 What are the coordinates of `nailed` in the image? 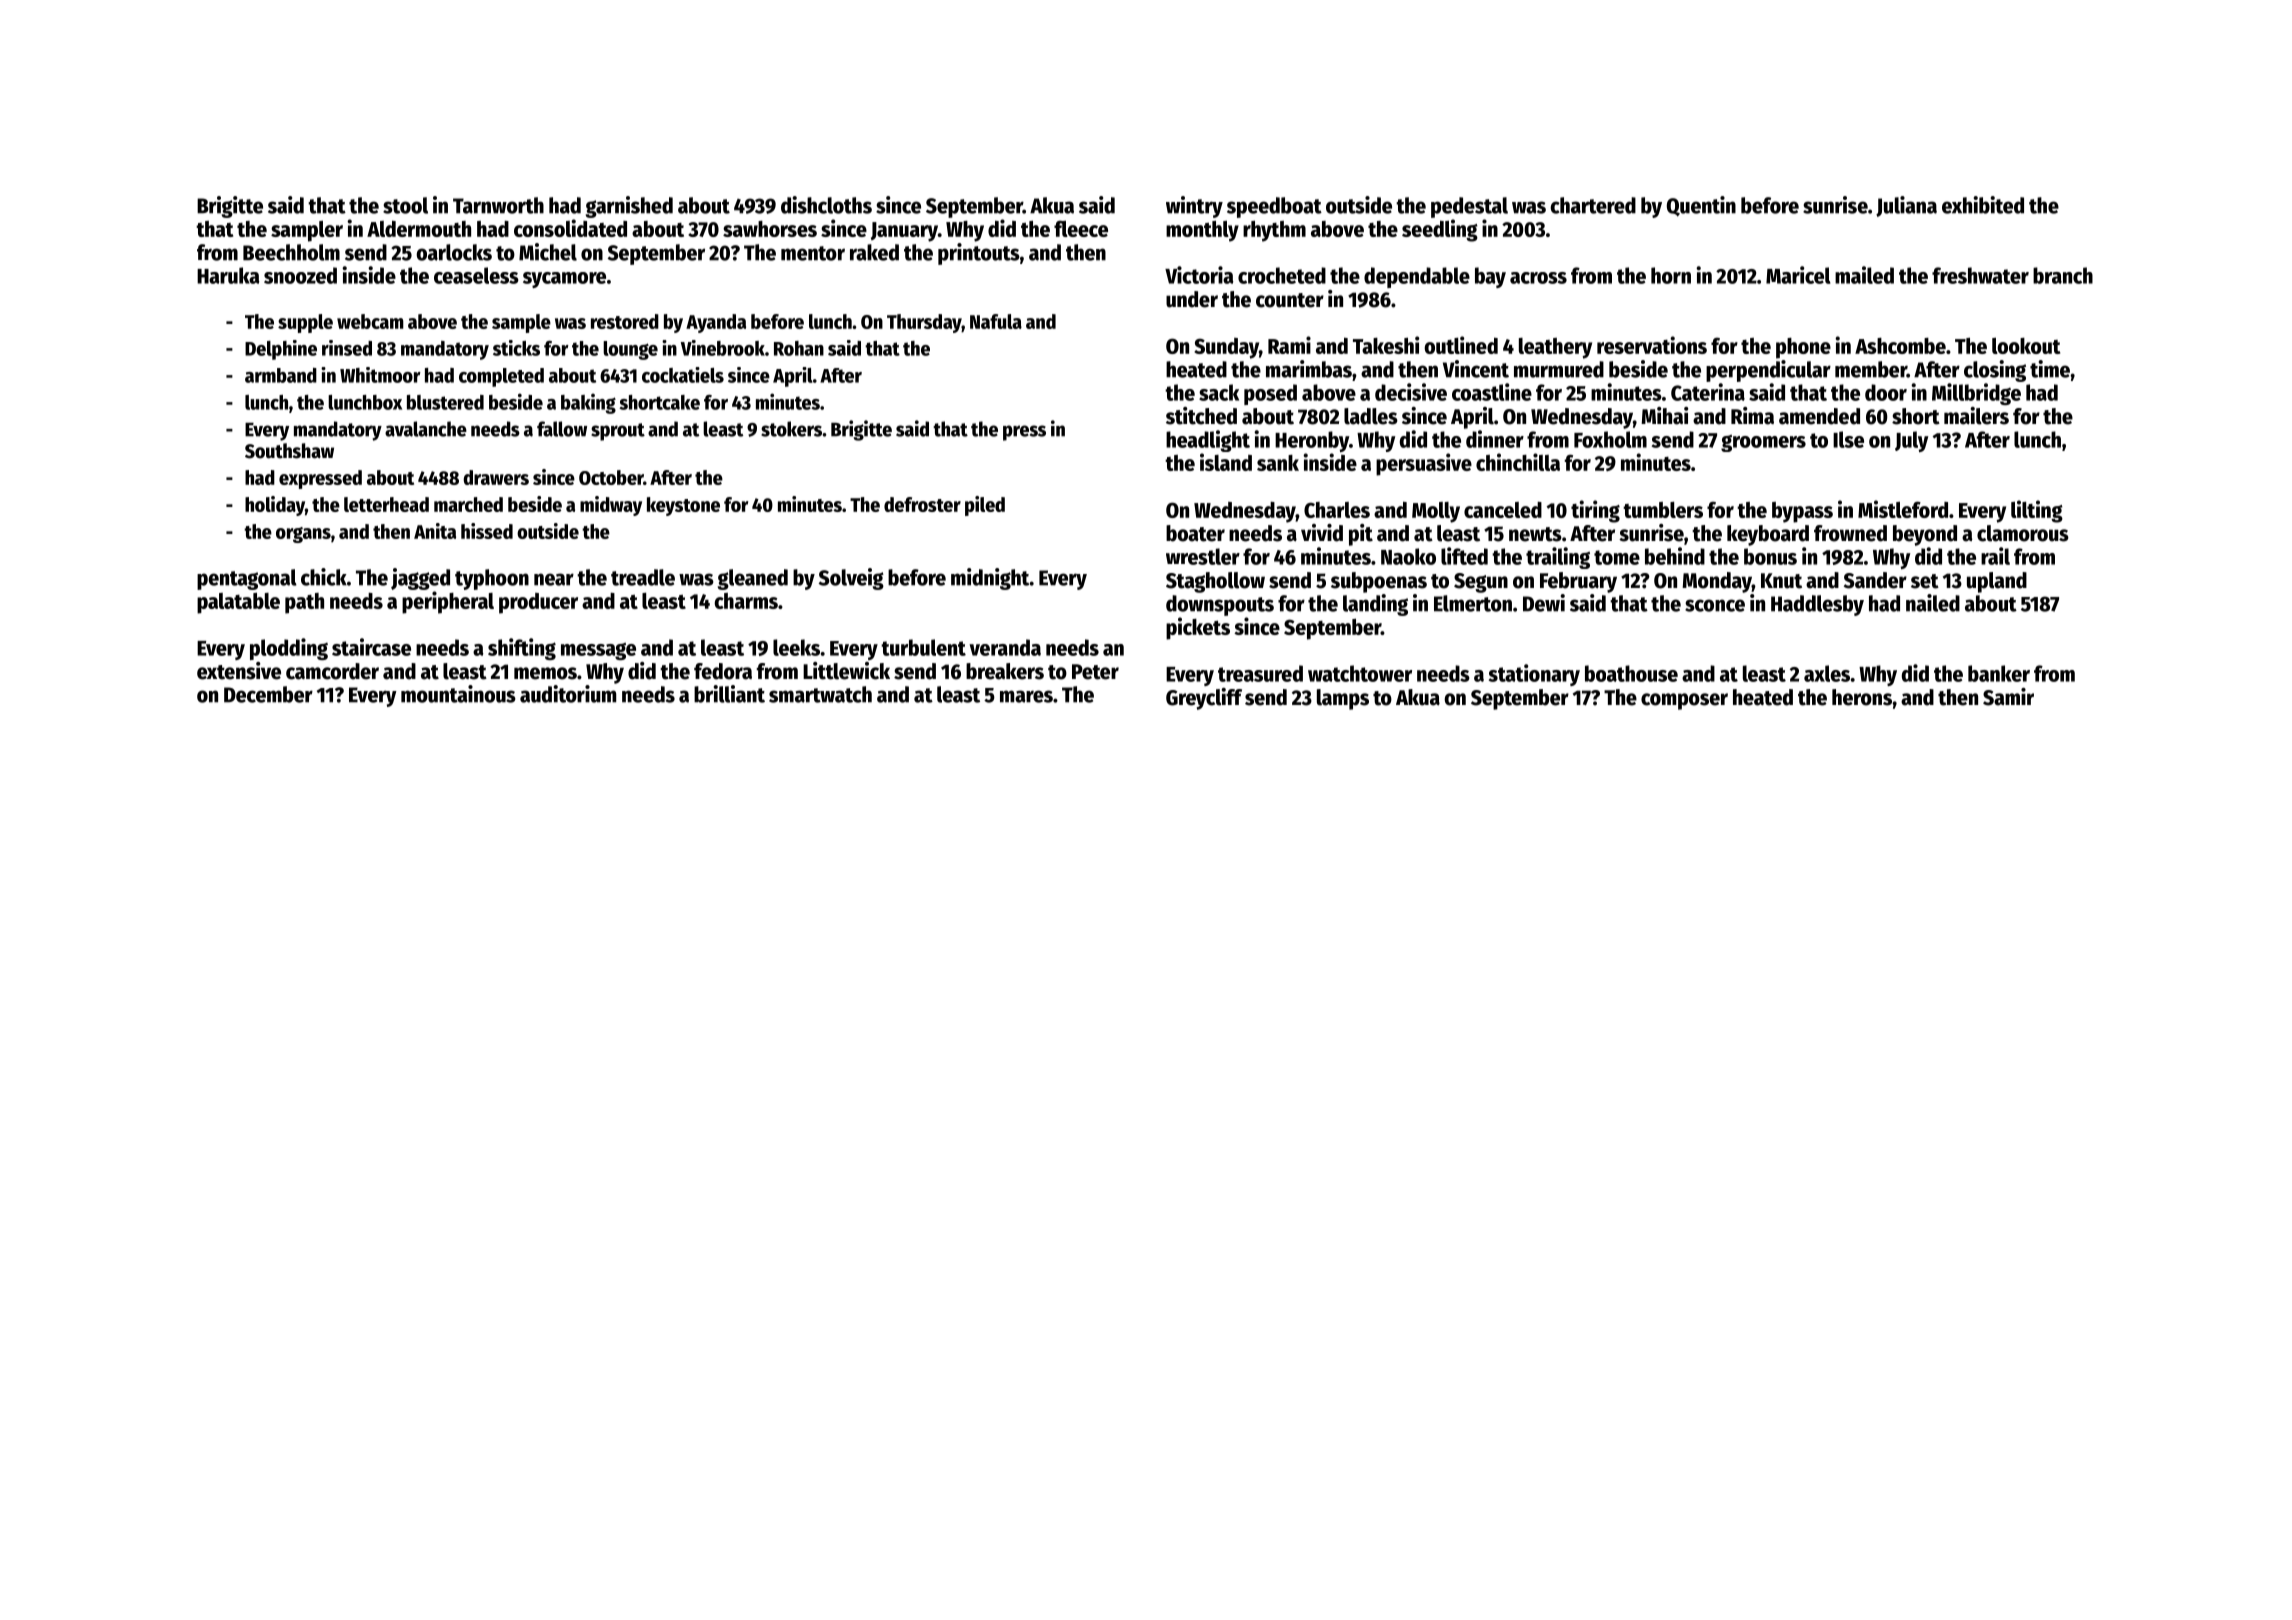 It's located at (1933, 603).
